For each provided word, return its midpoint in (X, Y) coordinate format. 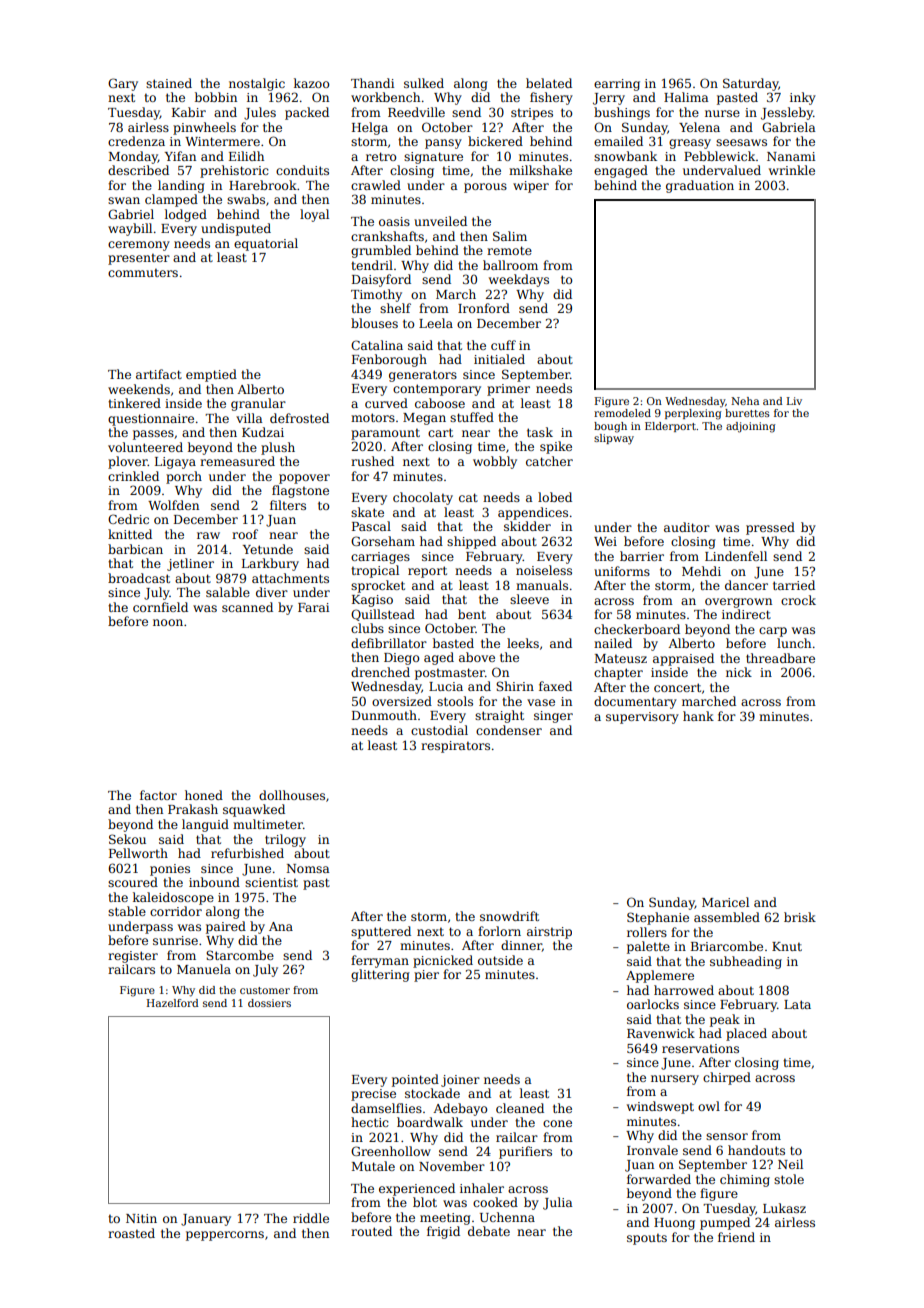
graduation (700, 186)
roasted (131, 1233)
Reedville (416, 112)
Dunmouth (384, 715)
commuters (143, 273)
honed (204, 795)
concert (677, 687)
